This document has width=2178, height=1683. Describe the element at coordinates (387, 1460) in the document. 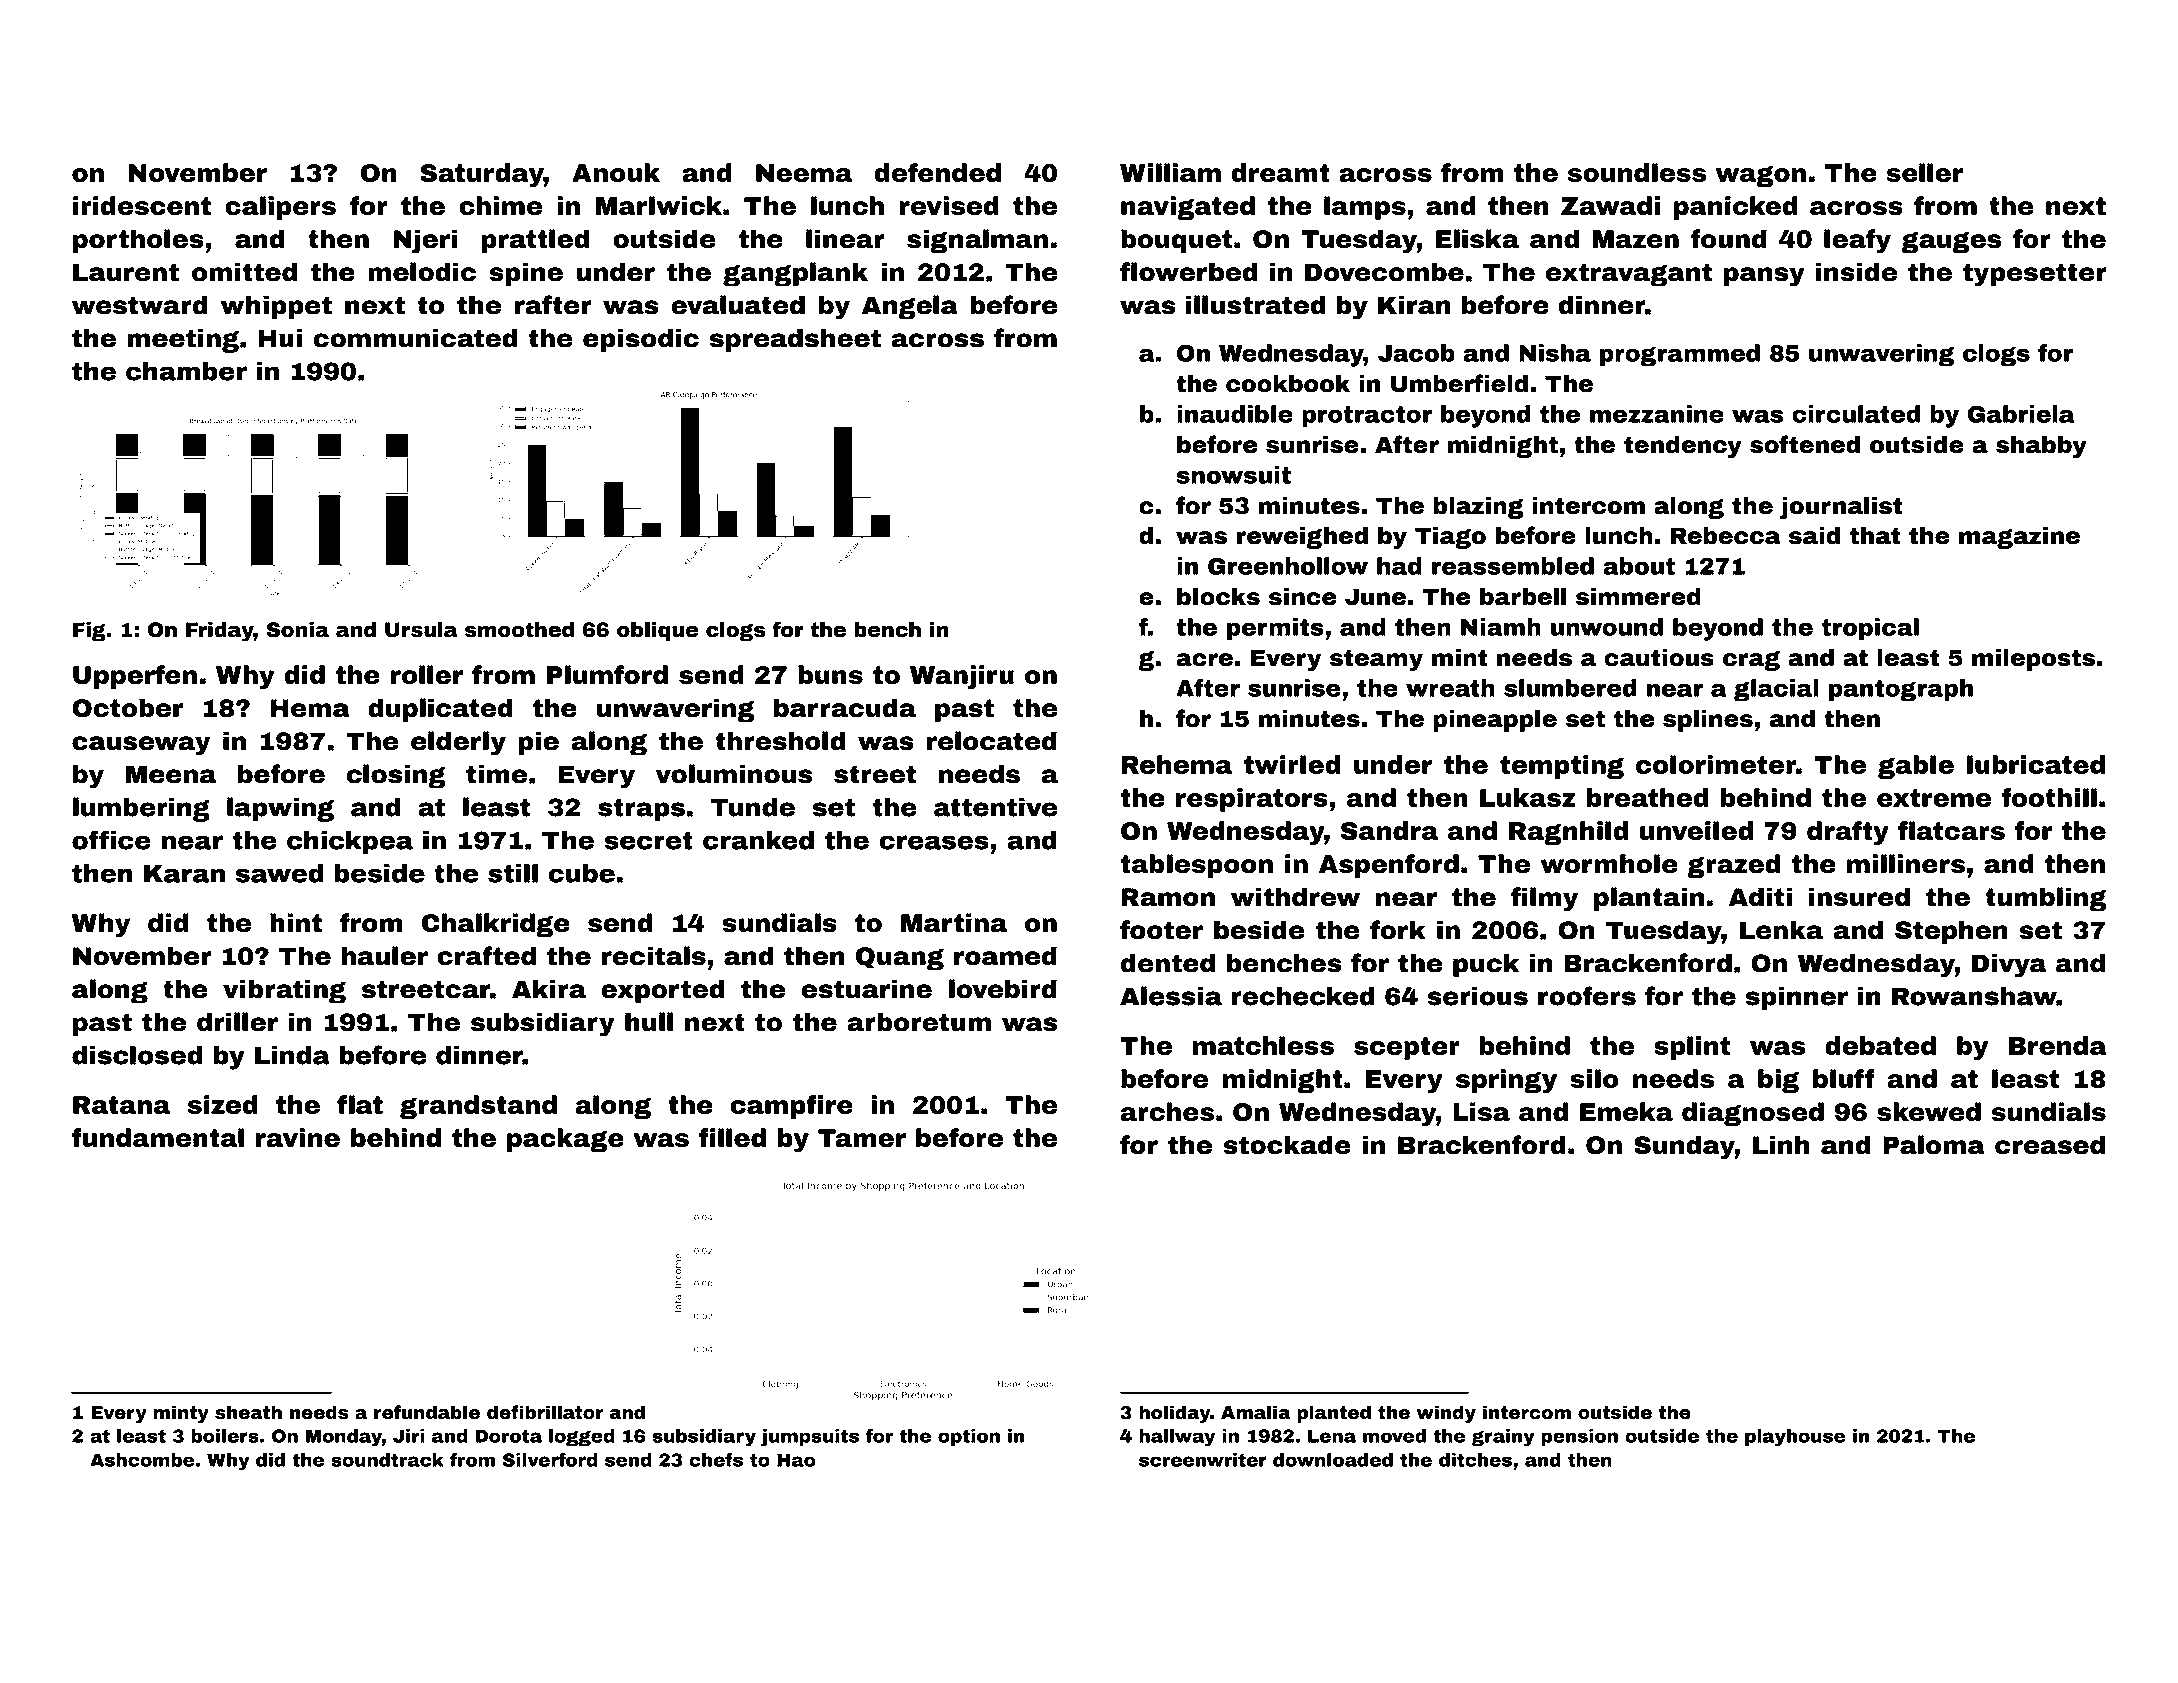

I see `soundtrack` at that location.
